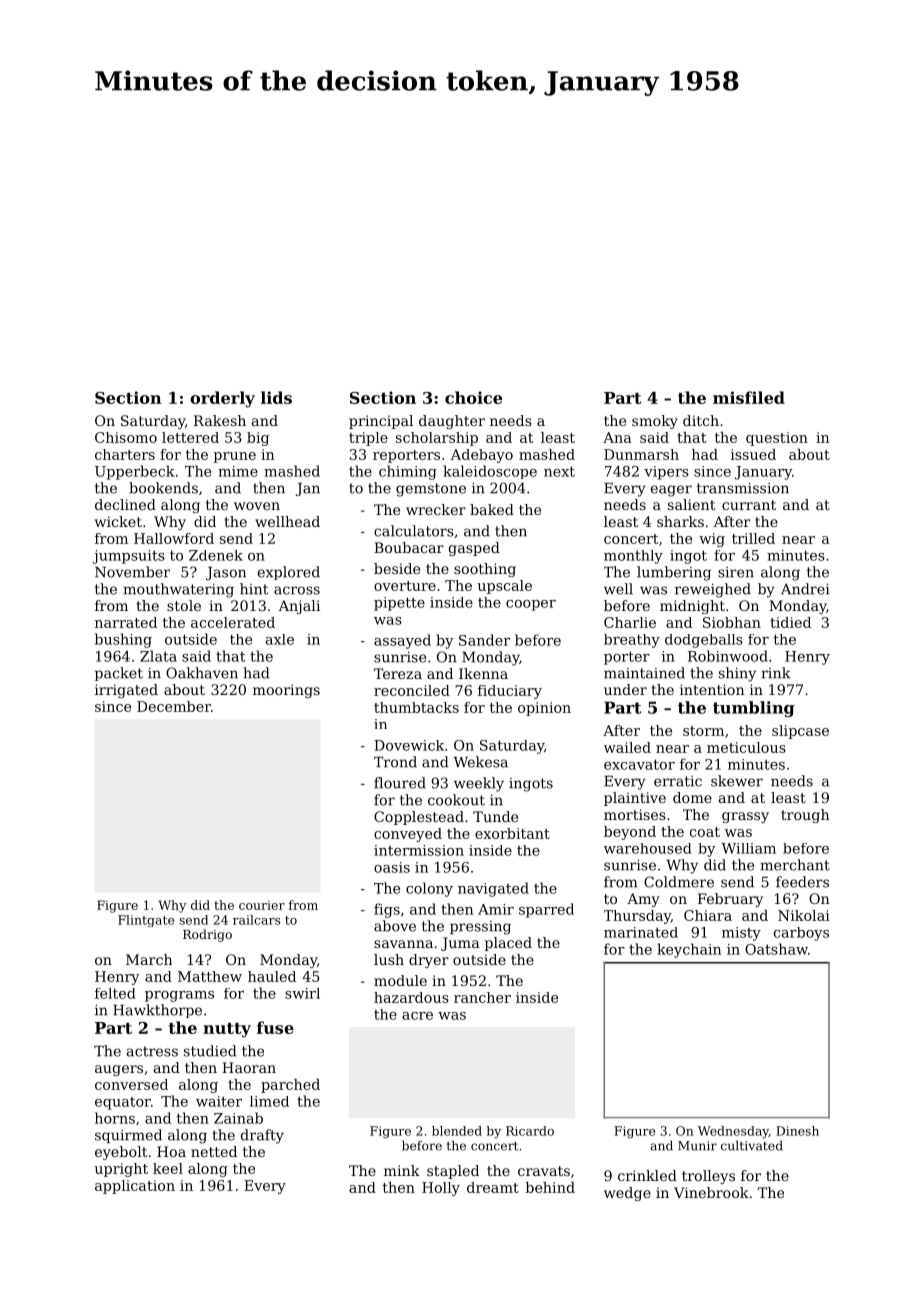  What do you see at coordinates (400, 980) in the image?
I see `module` at bounding box center [400, 980].
